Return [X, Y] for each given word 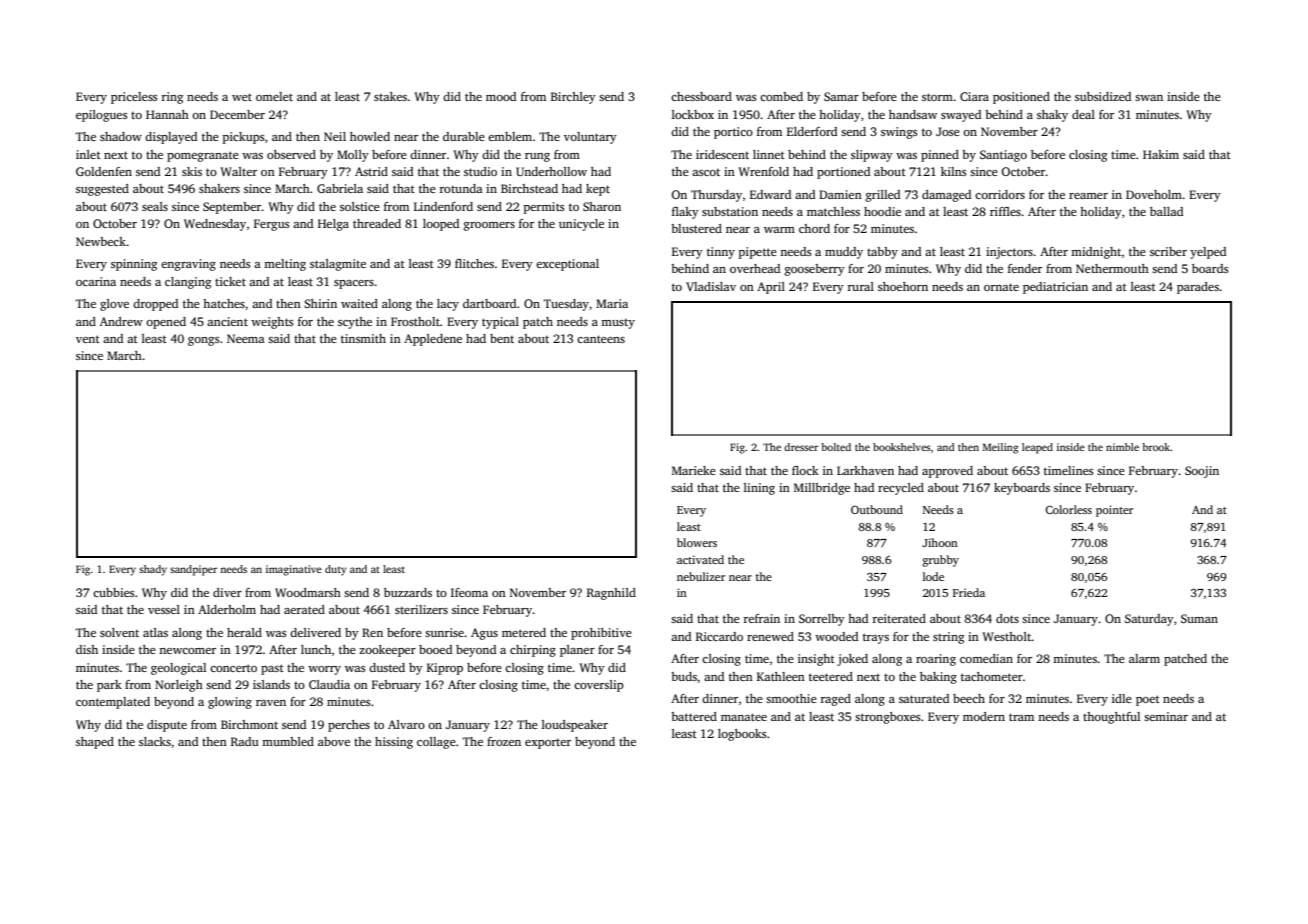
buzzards [408, 592]
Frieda [969, 592]
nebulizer [701, 576]
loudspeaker [575, 726]
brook [1156, 447]
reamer [1088, 196]
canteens [601, 339]
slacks [155, 741]
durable [464, 136]
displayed [171, 138]
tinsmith [363, 338]
